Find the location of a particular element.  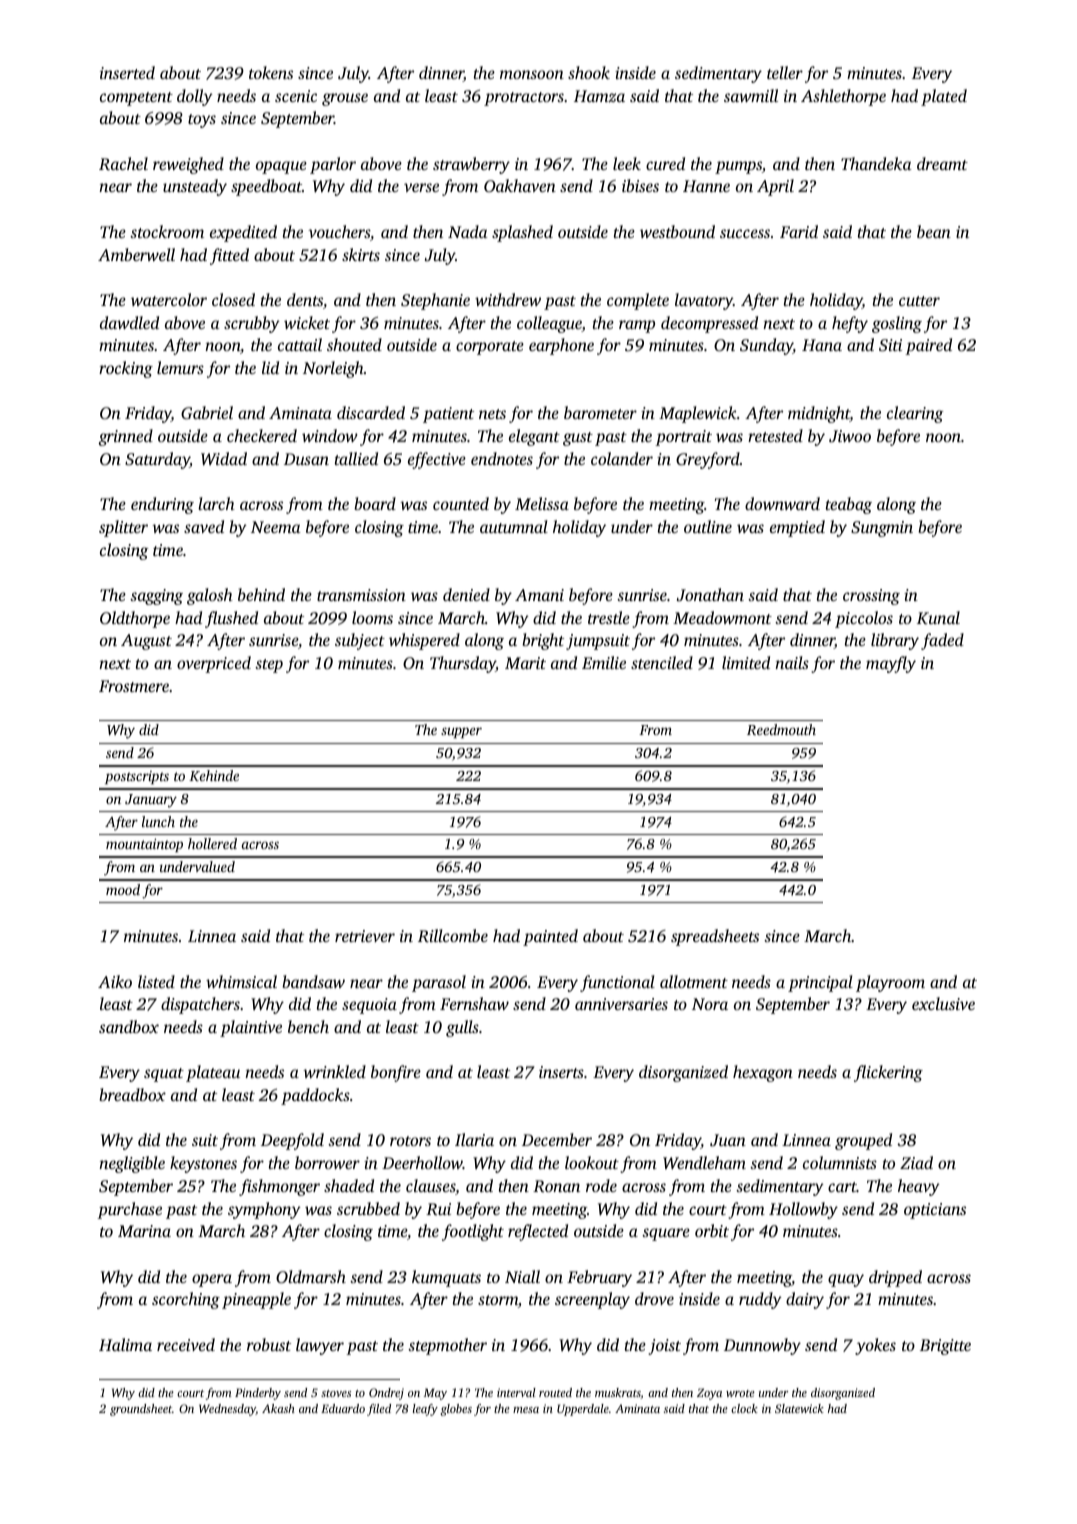

shook is located at coordinates (589, 72).
